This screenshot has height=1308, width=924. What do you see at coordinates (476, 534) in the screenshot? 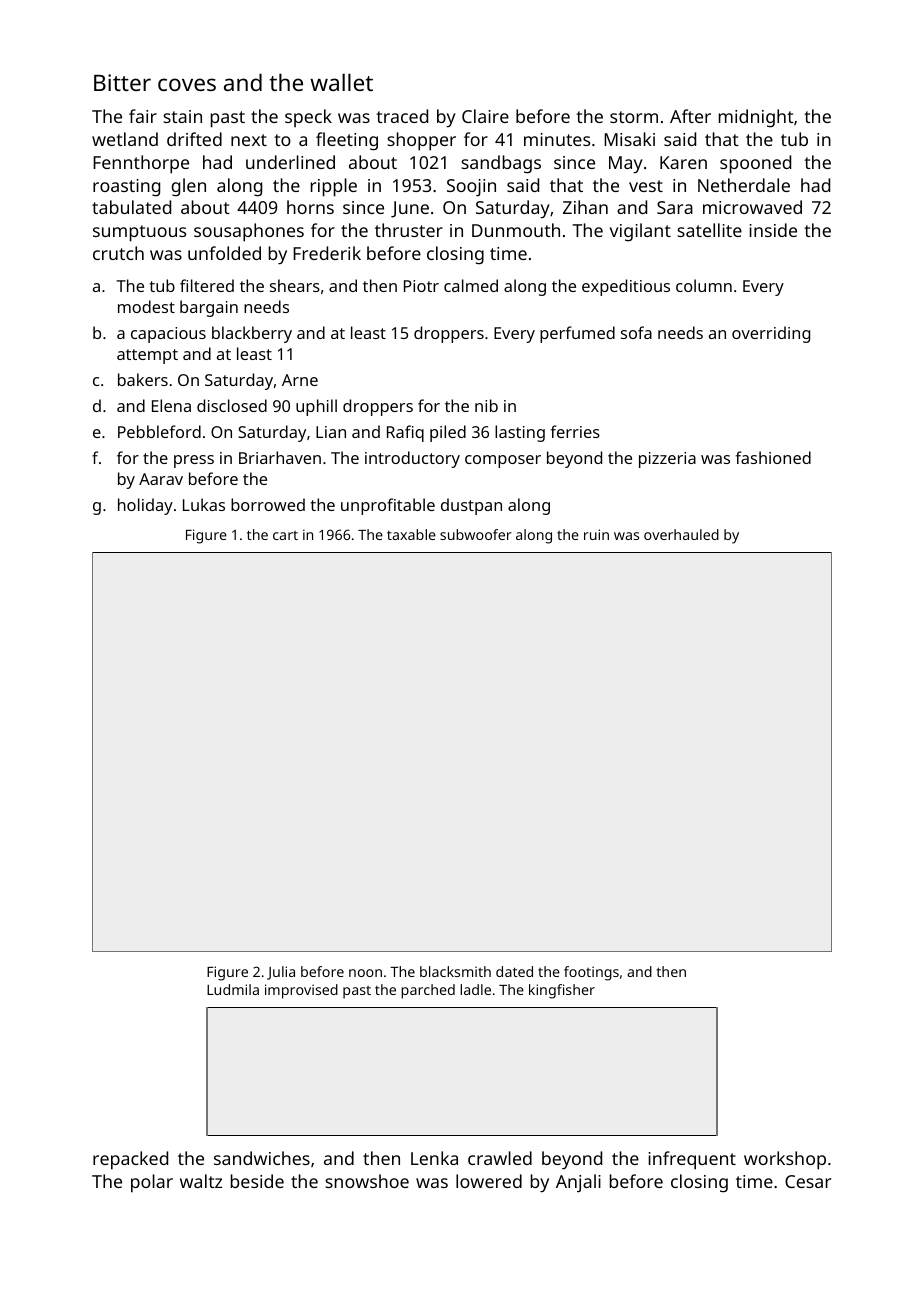
I see `subwoofer` at bounding box center [476, 534].
